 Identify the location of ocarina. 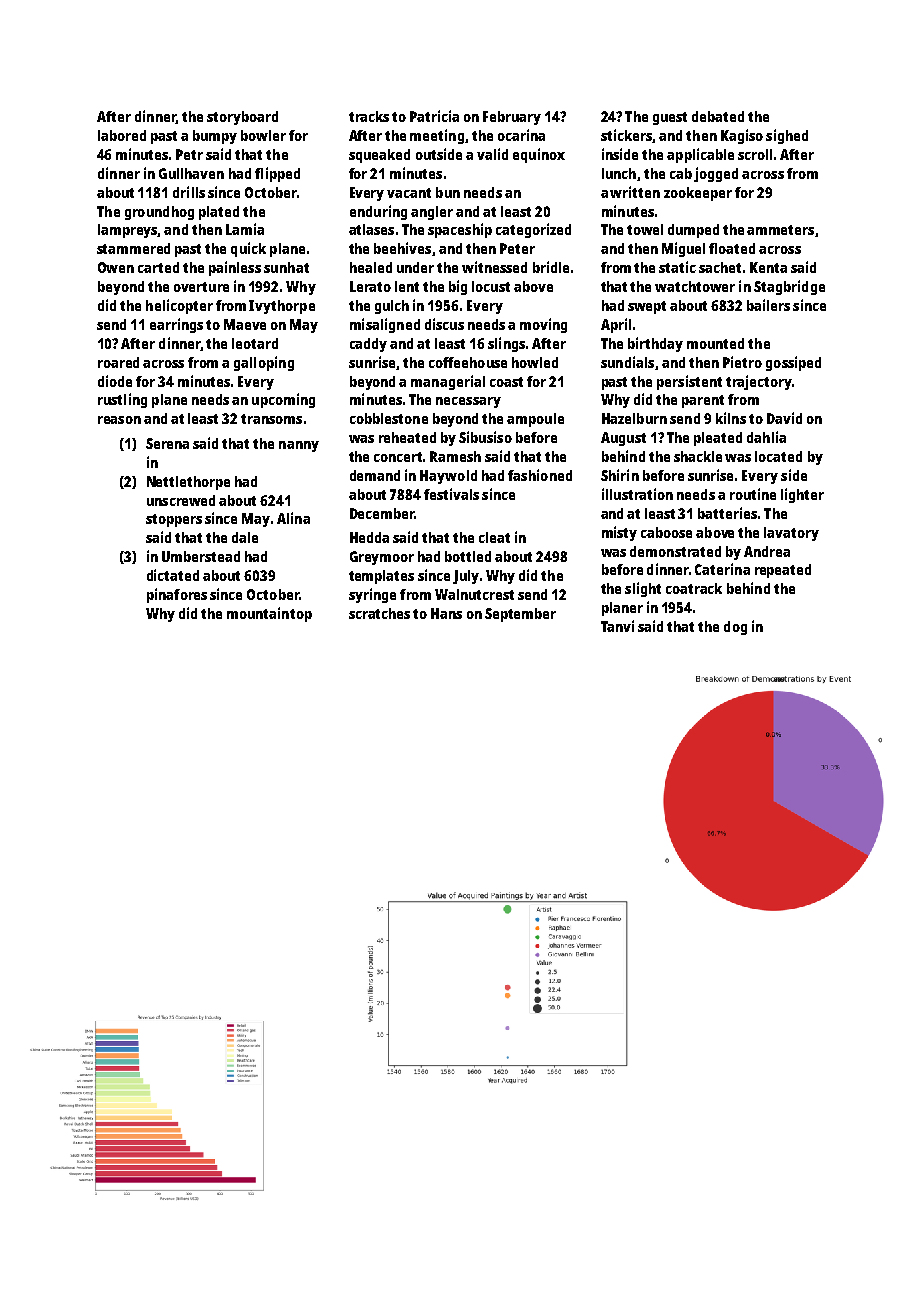
(521, 135).
